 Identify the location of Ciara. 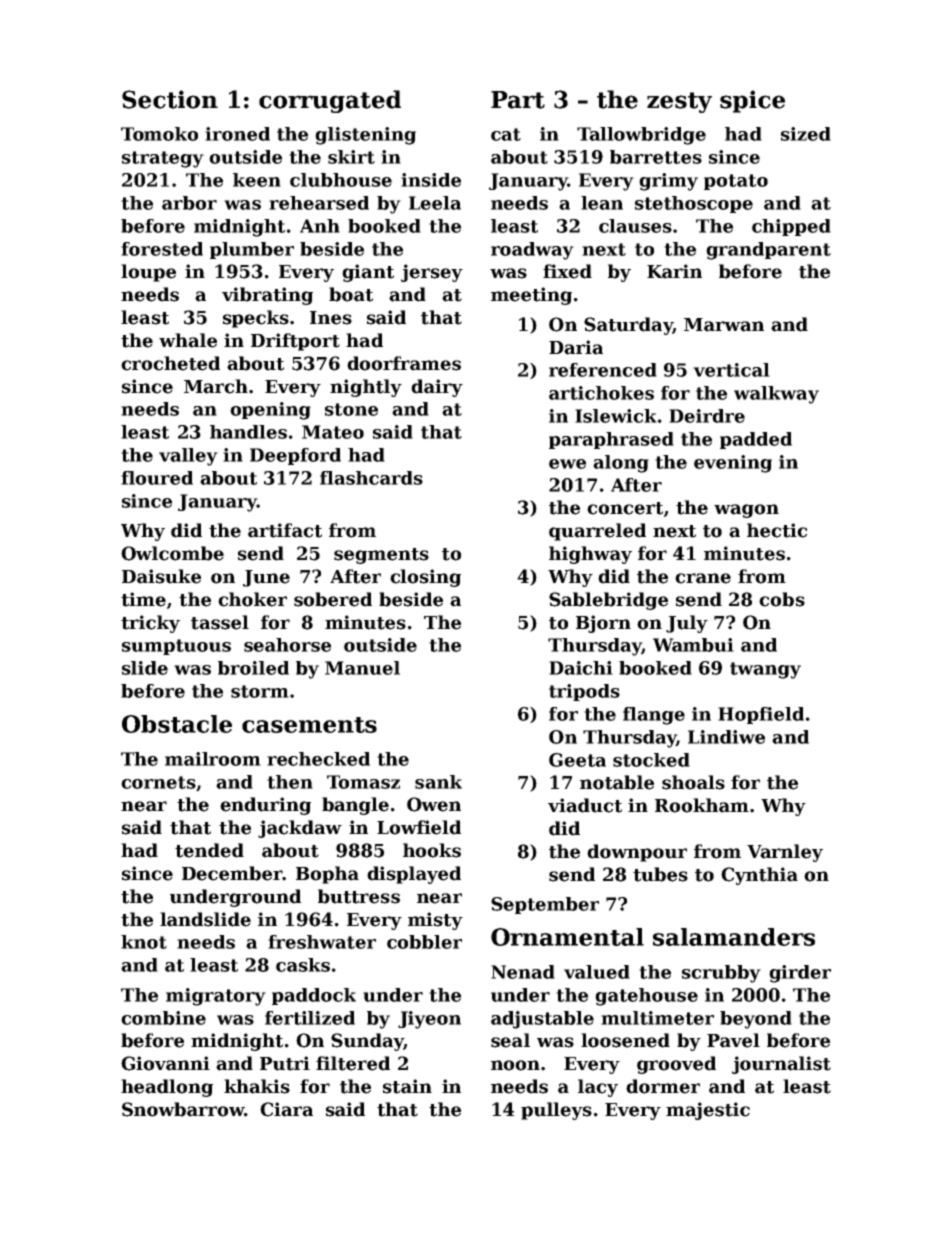
(286, 1109).
